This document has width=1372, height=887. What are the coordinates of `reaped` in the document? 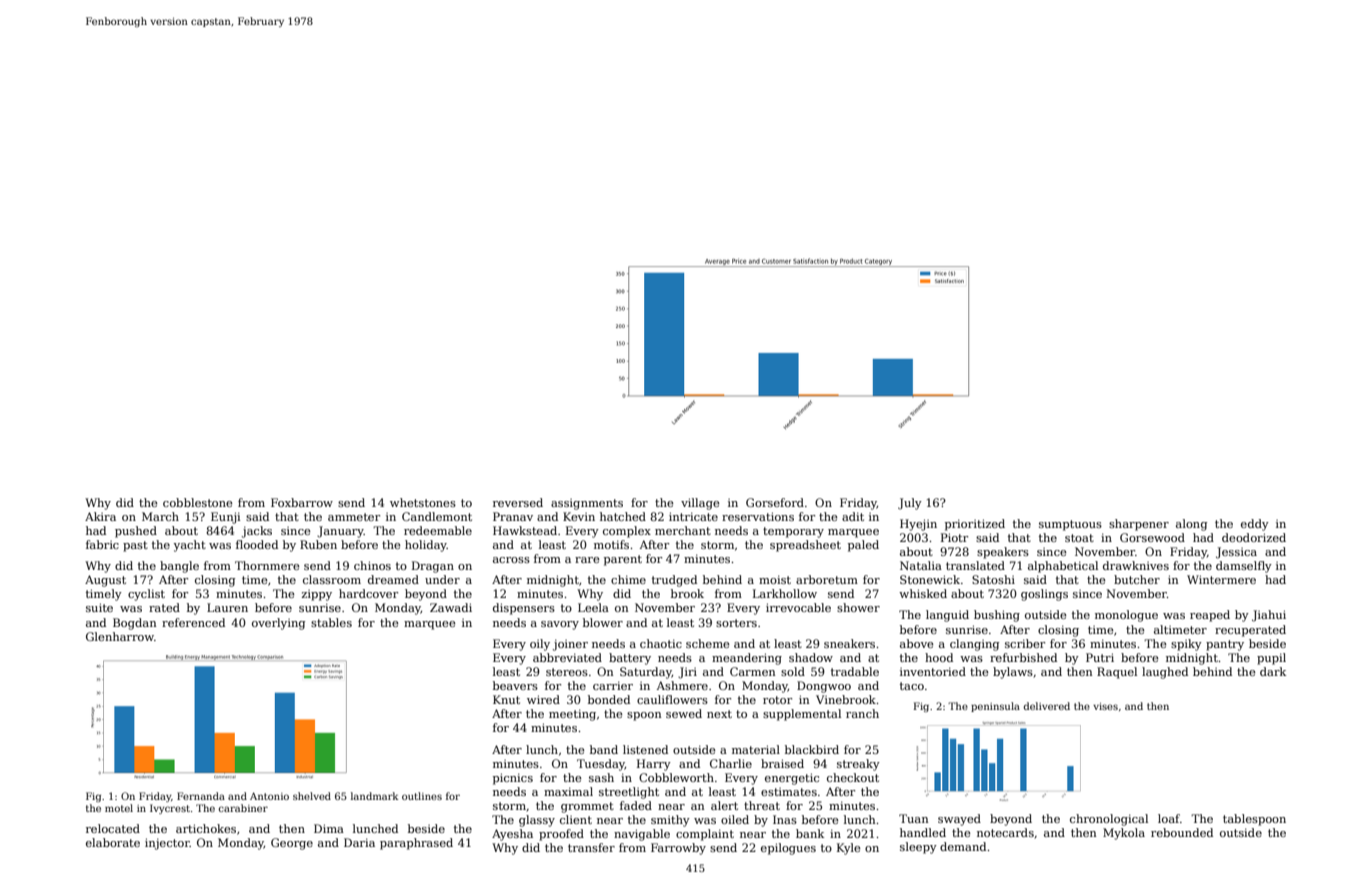 It's located at (1210, 616).
